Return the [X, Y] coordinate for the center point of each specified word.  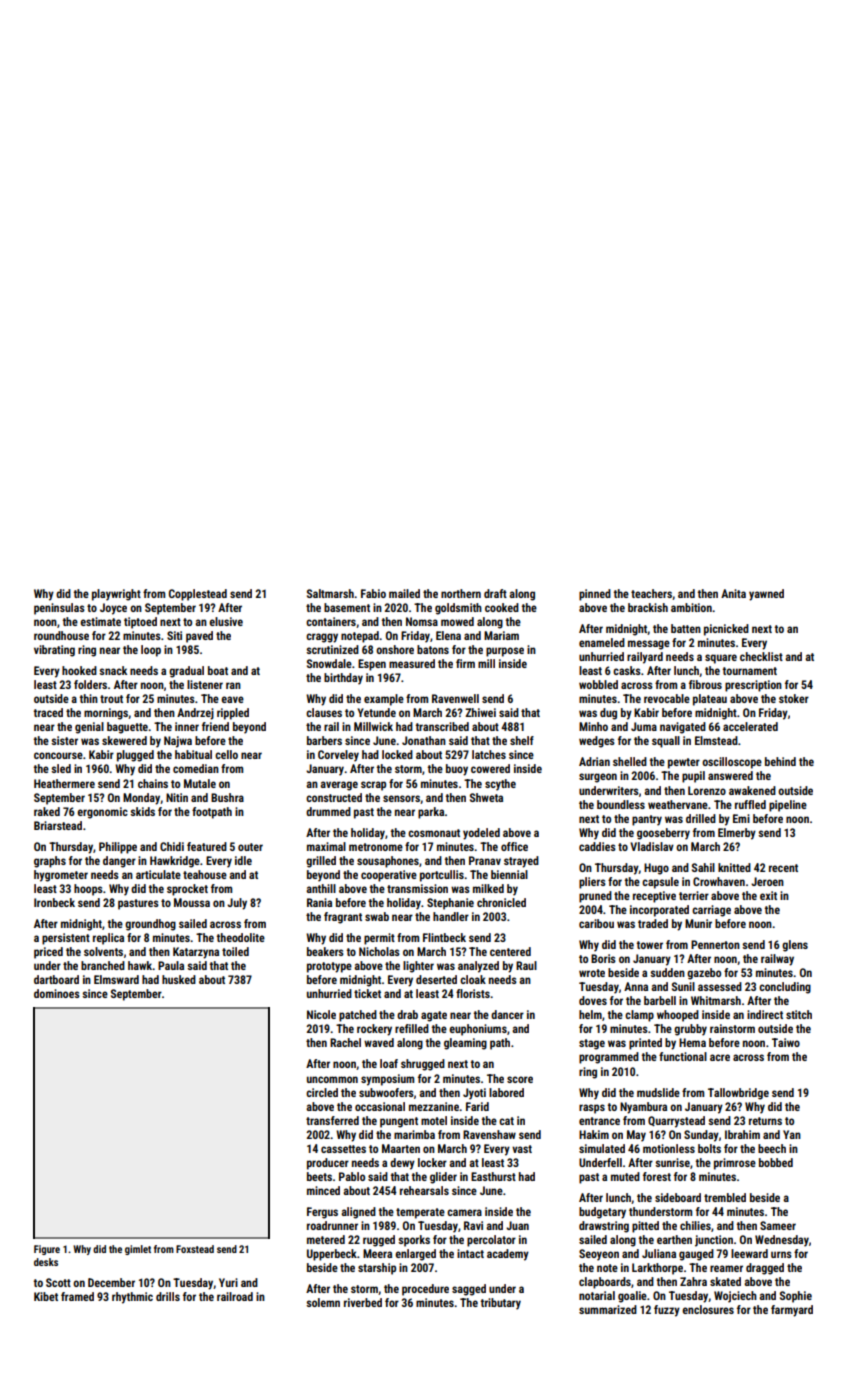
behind [780, 761]
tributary [500, 1304]
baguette [127, 728]
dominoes [57, 993]
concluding [785, 988]
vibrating [54, 651]
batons [433, 649]
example [384, 700]
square [721, 659]
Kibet [46, 1296]
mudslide [658, 1092]
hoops [88, 890]
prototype [329, 967]
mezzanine [434, 1106]
